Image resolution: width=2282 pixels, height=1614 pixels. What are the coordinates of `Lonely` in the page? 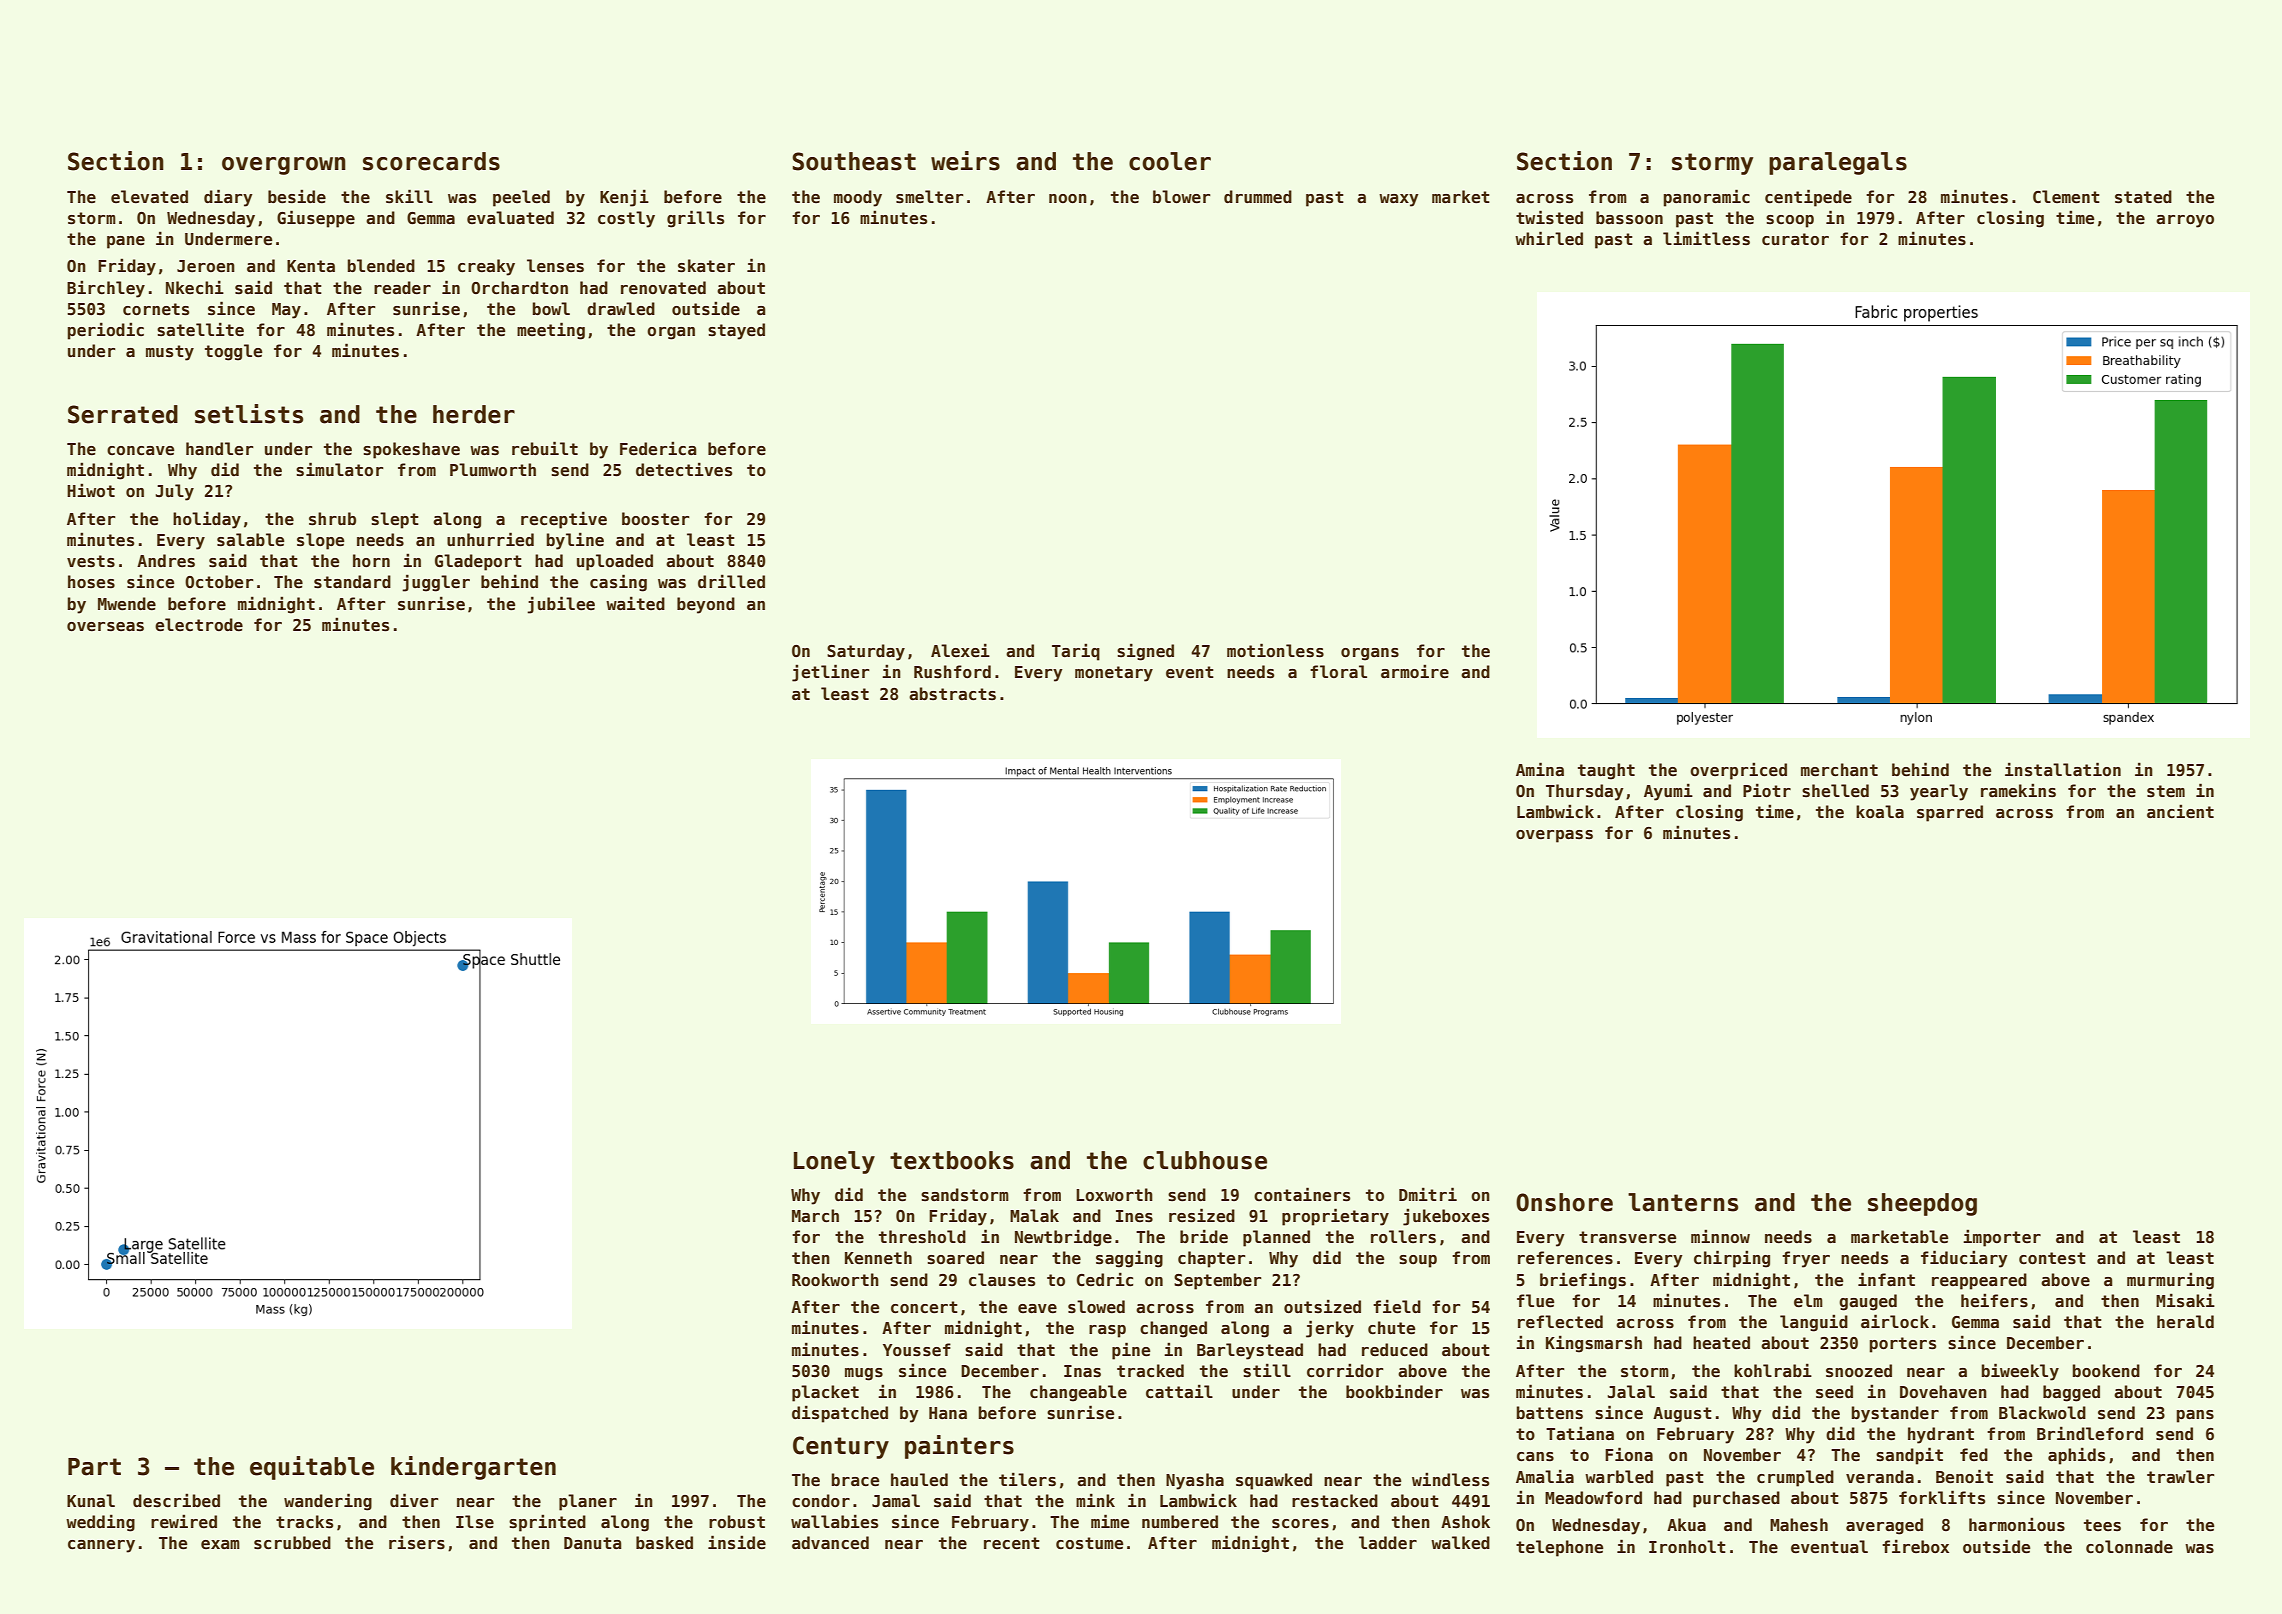 It's located at (834, 1162).
